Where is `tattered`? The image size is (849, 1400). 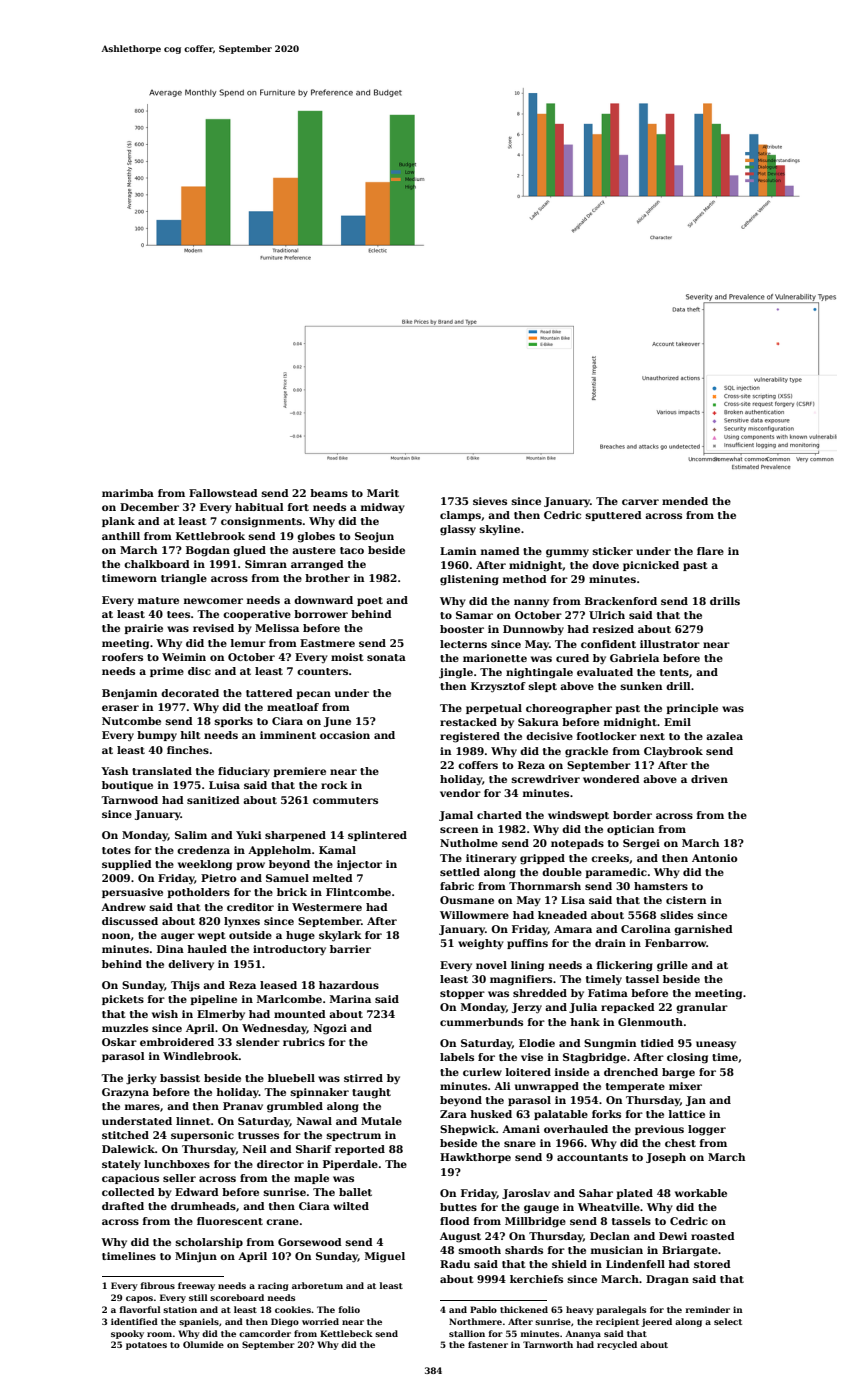 tattered is located at coordinates (269, 693).
